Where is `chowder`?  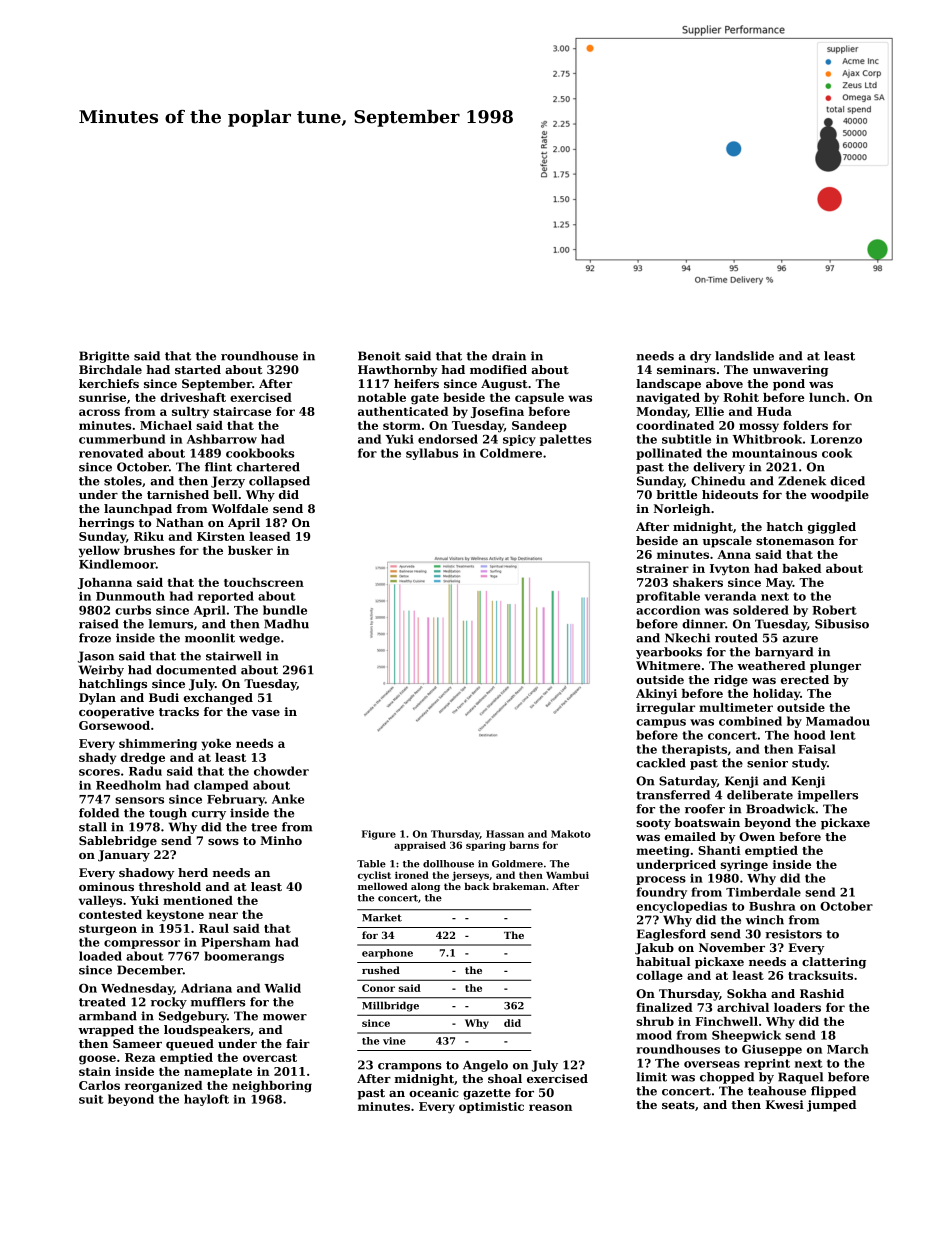
chowder is located at coordinates (281, 771).
